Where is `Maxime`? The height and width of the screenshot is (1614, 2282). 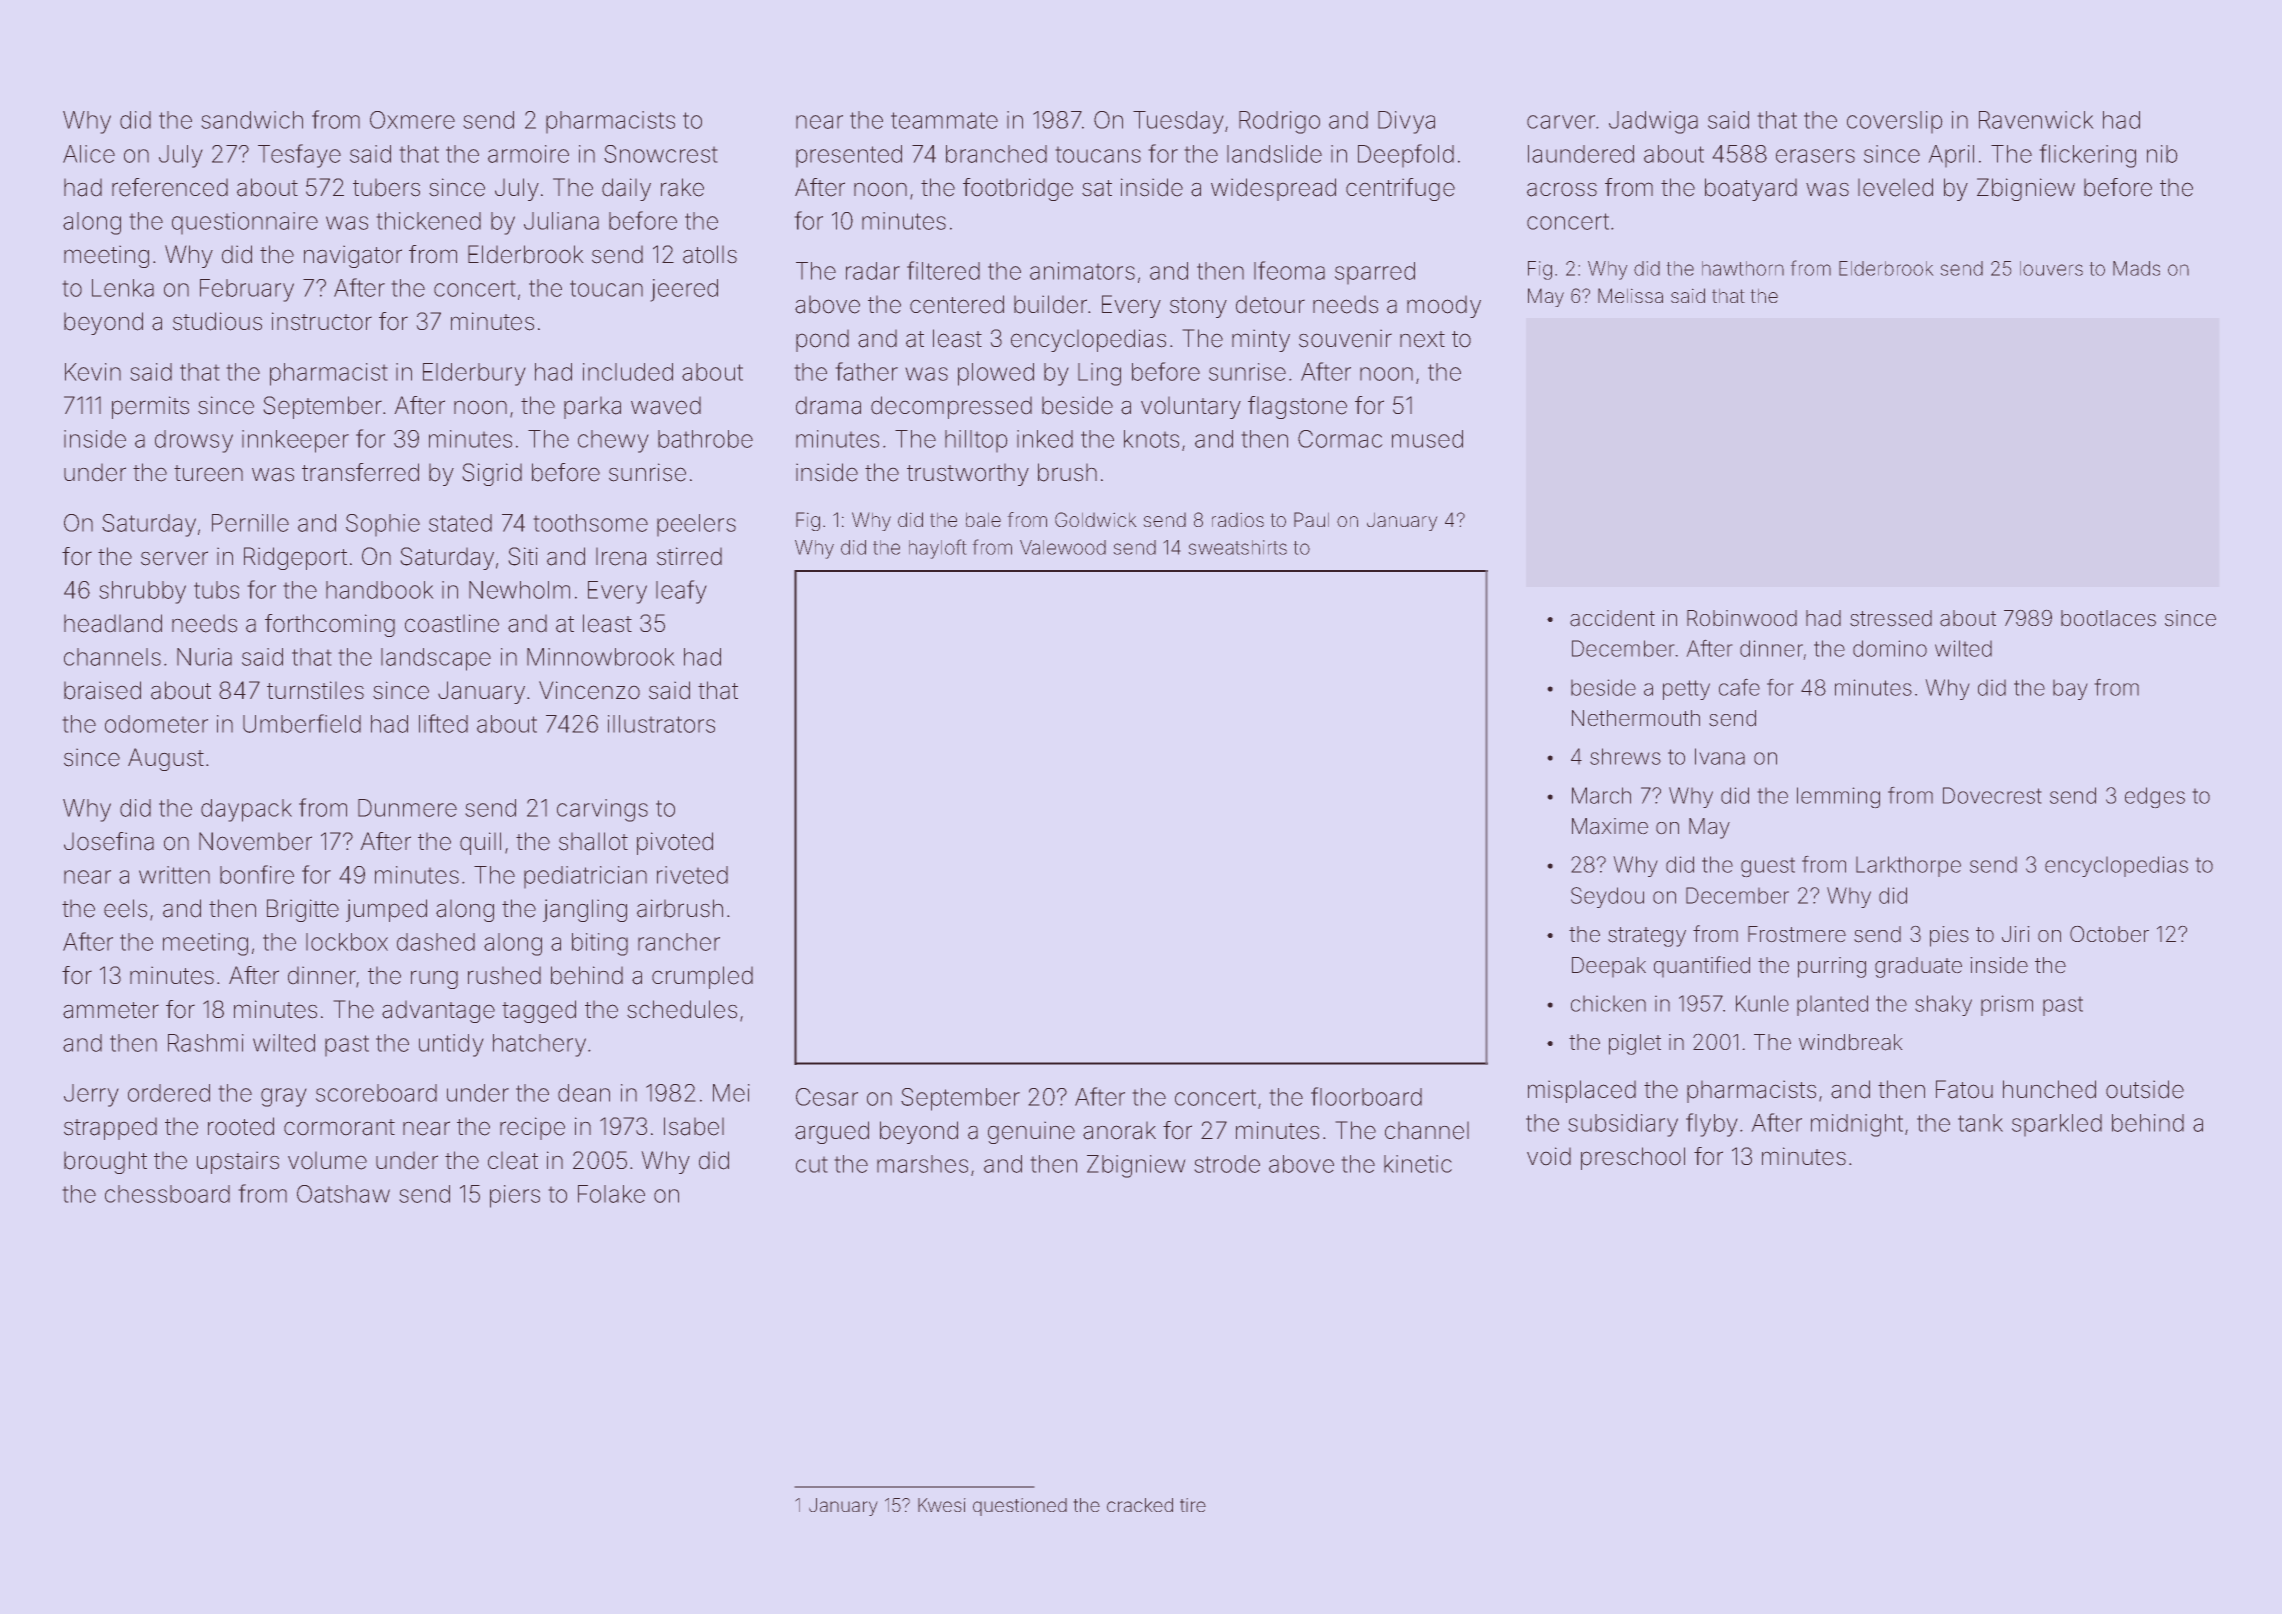
Maxime is located at coordinates (1610, 826).
